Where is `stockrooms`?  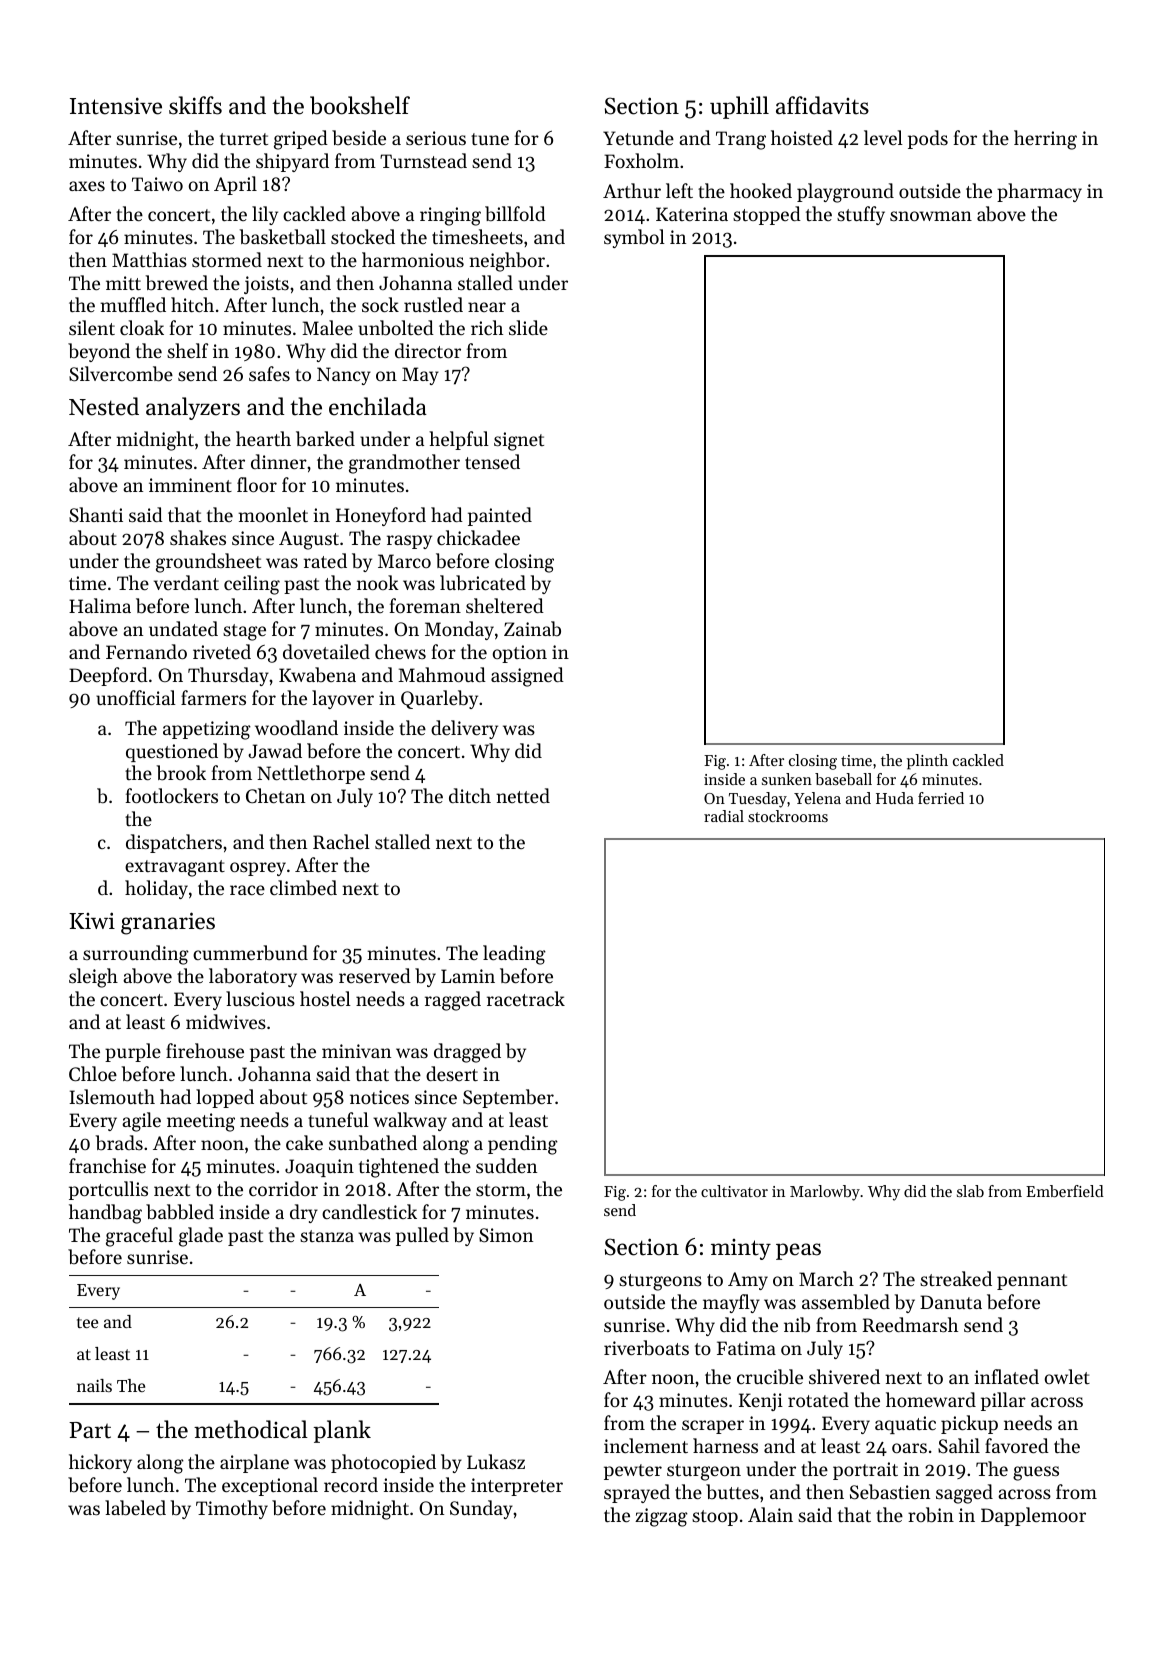
stockrooms is located at coordinates (788, 816).
